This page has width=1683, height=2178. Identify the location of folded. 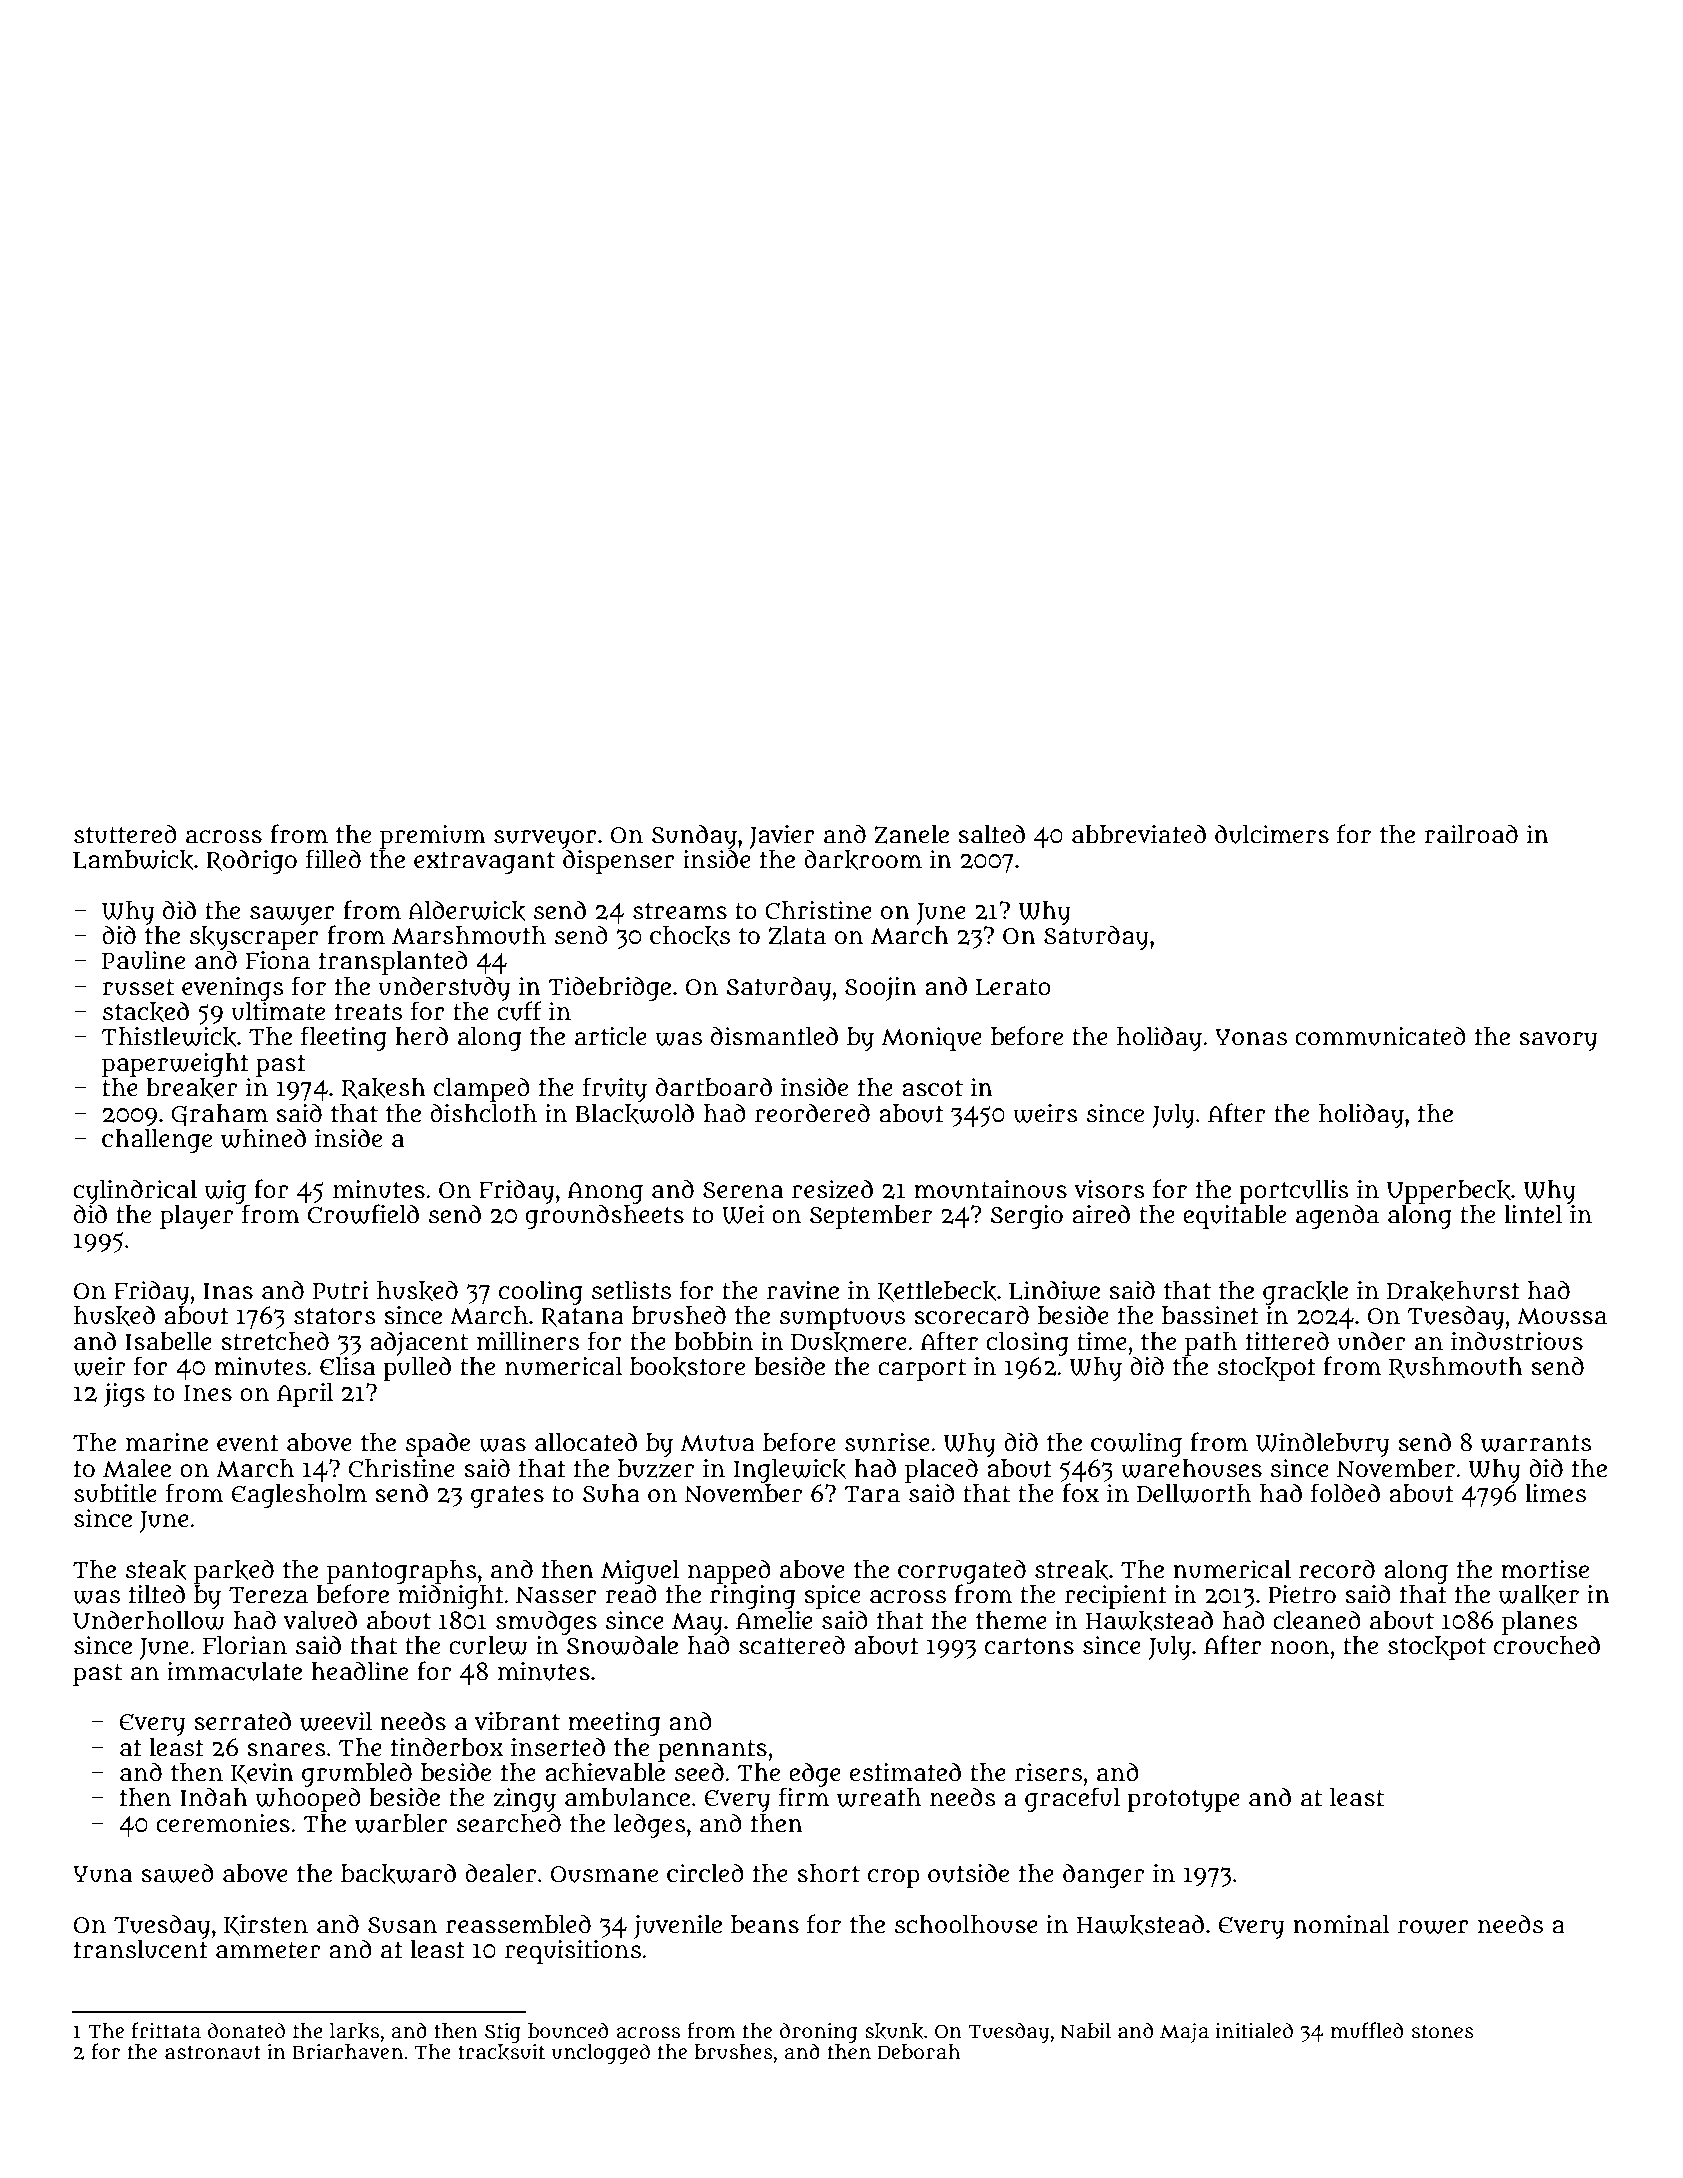
(1345, 1493).
